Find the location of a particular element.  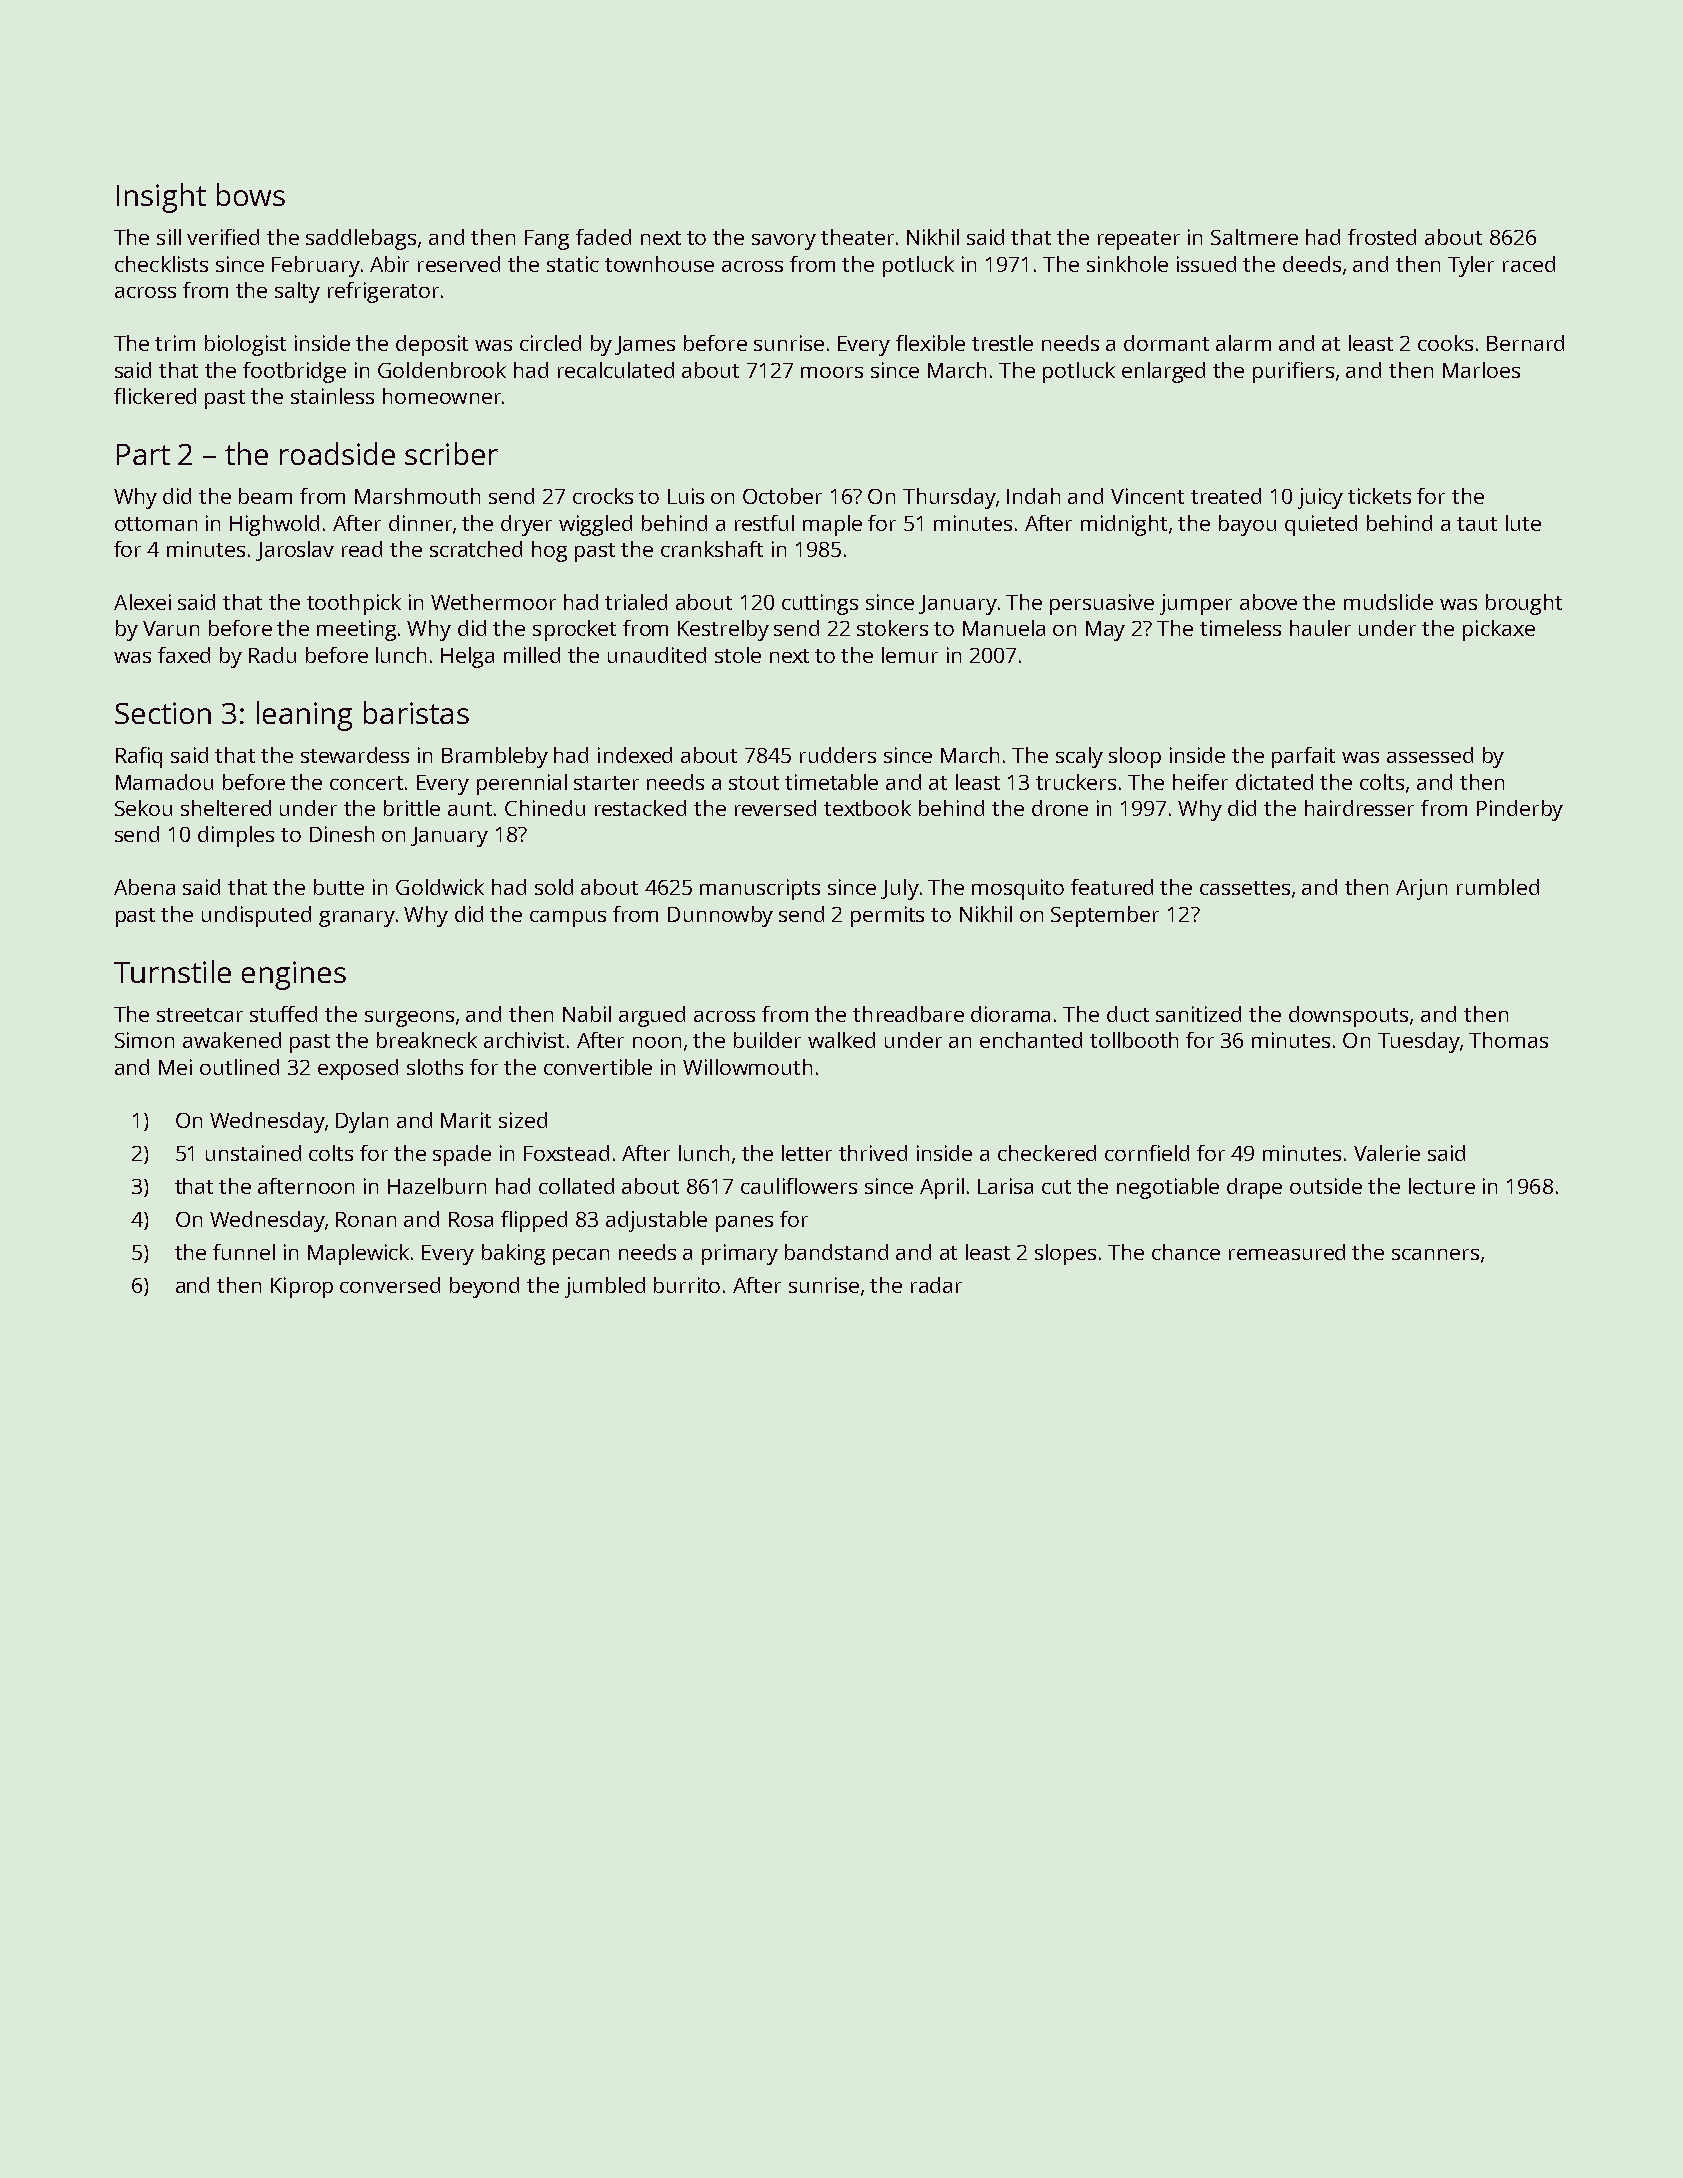

roadside is located at coordinates (337, 453).
